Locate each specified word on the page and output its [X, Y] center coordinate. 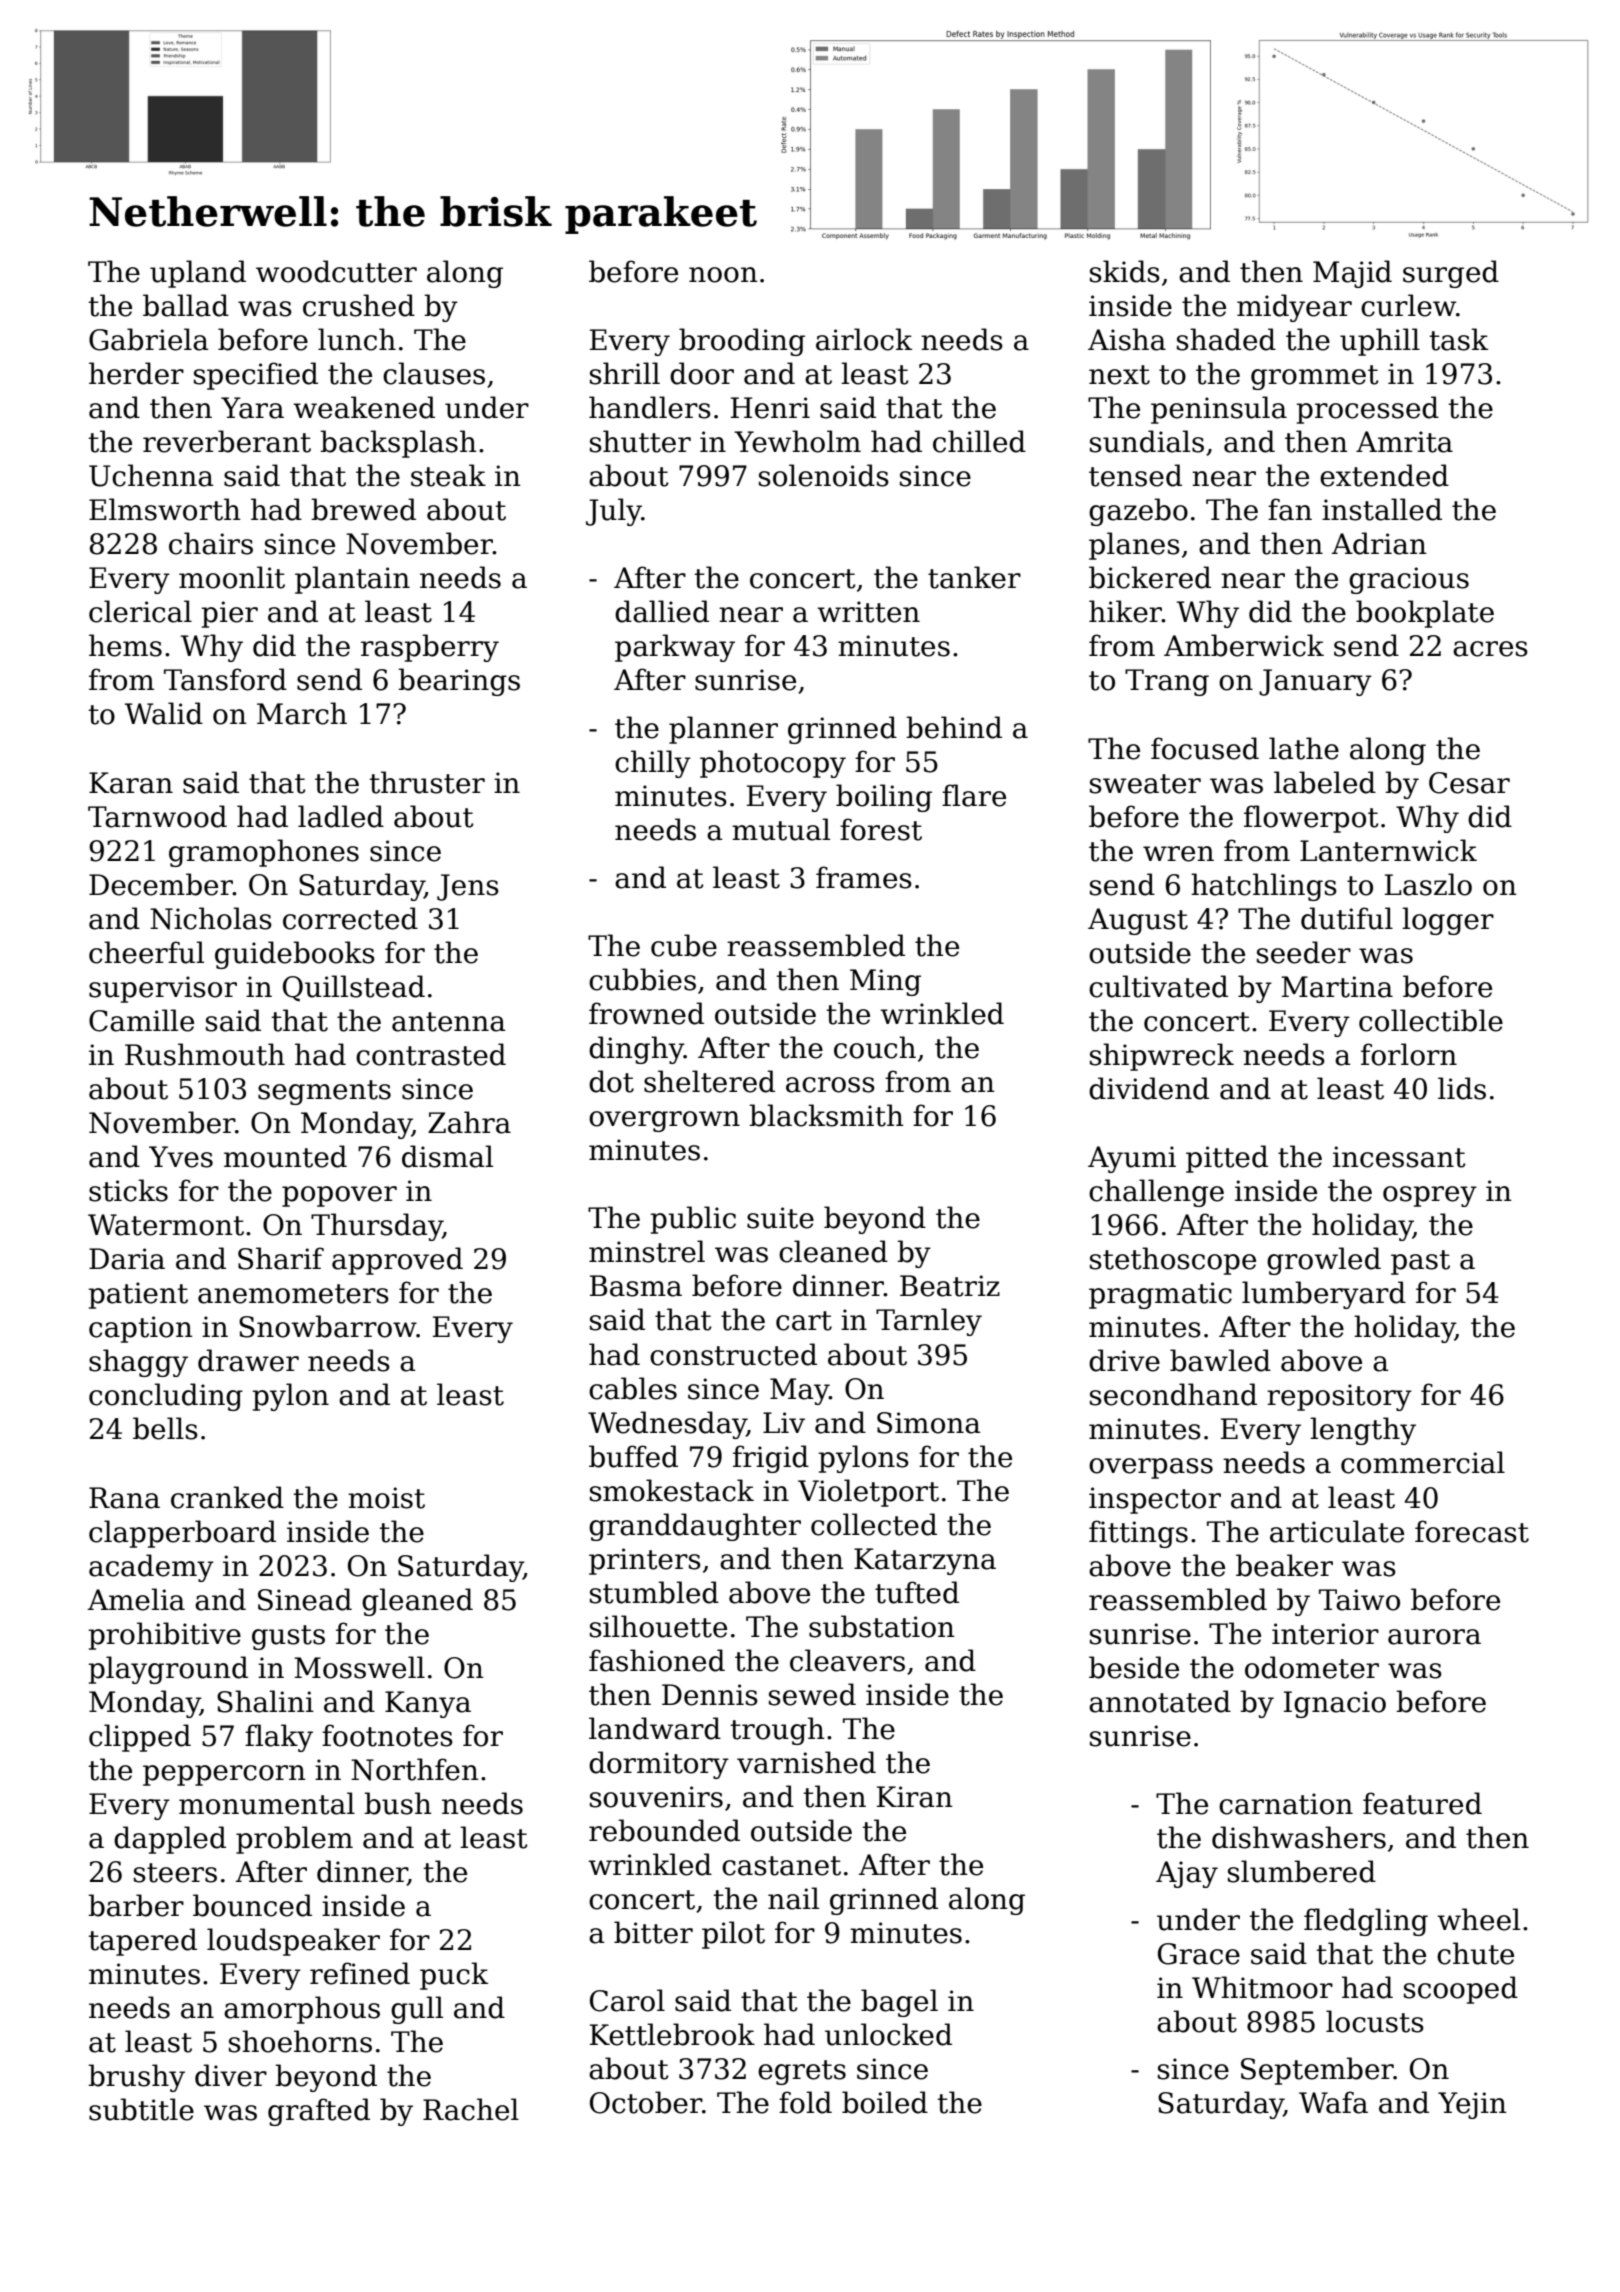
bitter [653, 1932]
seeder [1304, 952]
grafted [319, 2112]
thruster [427, 782]
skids [1125, 271]
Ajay [1187, 1874]
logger [1448, 921]
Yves [181, 1157]
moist [386, 1498]
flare [974, 795]
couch [875, 1047]
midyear [1294, 308]
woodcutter [336, 271]
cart [804, 1321]
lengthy [1363, 1431]
